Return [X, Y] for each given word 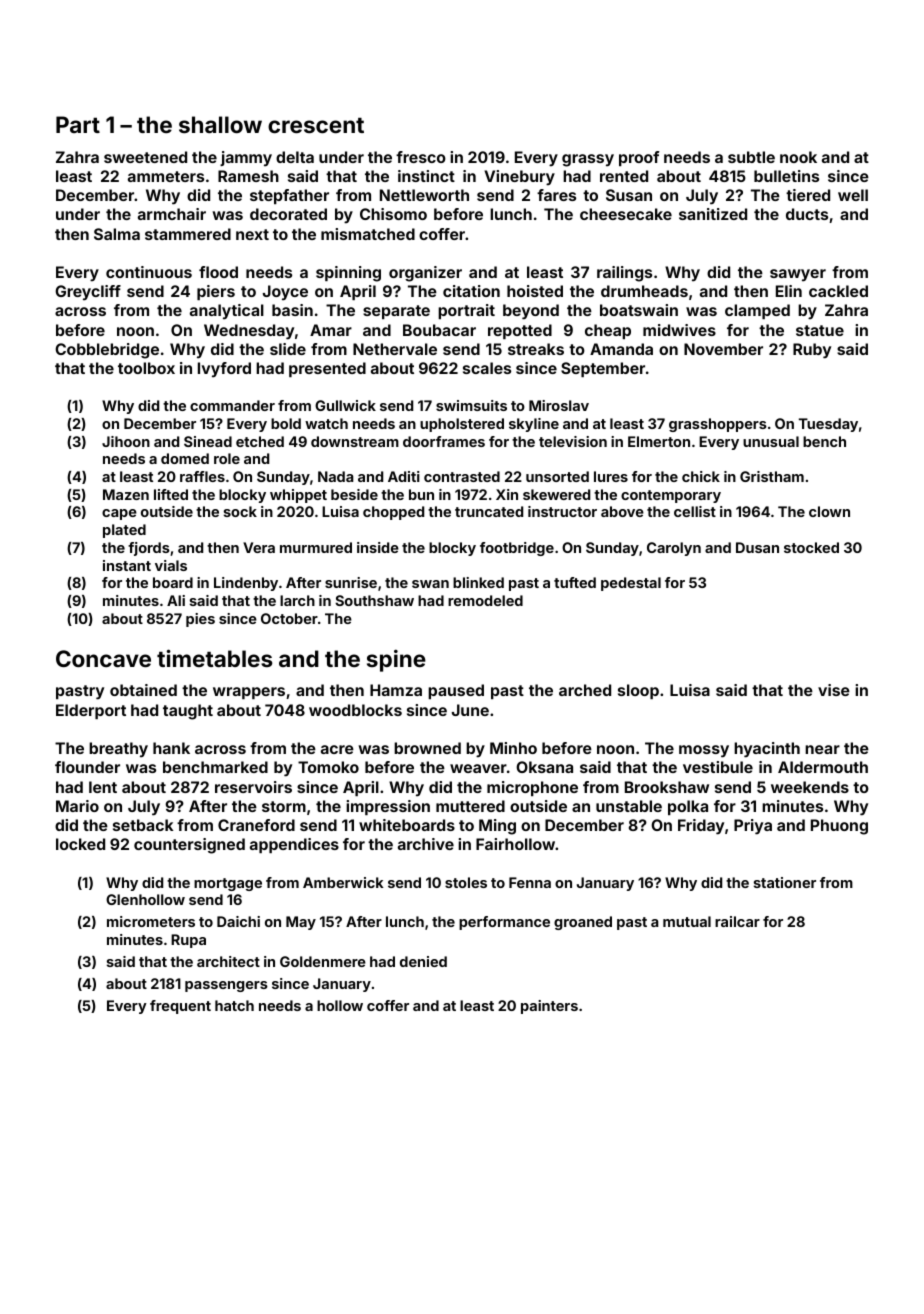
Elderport [91, 711]
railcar [737, 921]
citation [471, 291]
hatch [234, 1005]
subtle [751, 157]
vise [834, 690]
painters [549, 1007]
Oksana [544, 767]
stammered [188, 234]
